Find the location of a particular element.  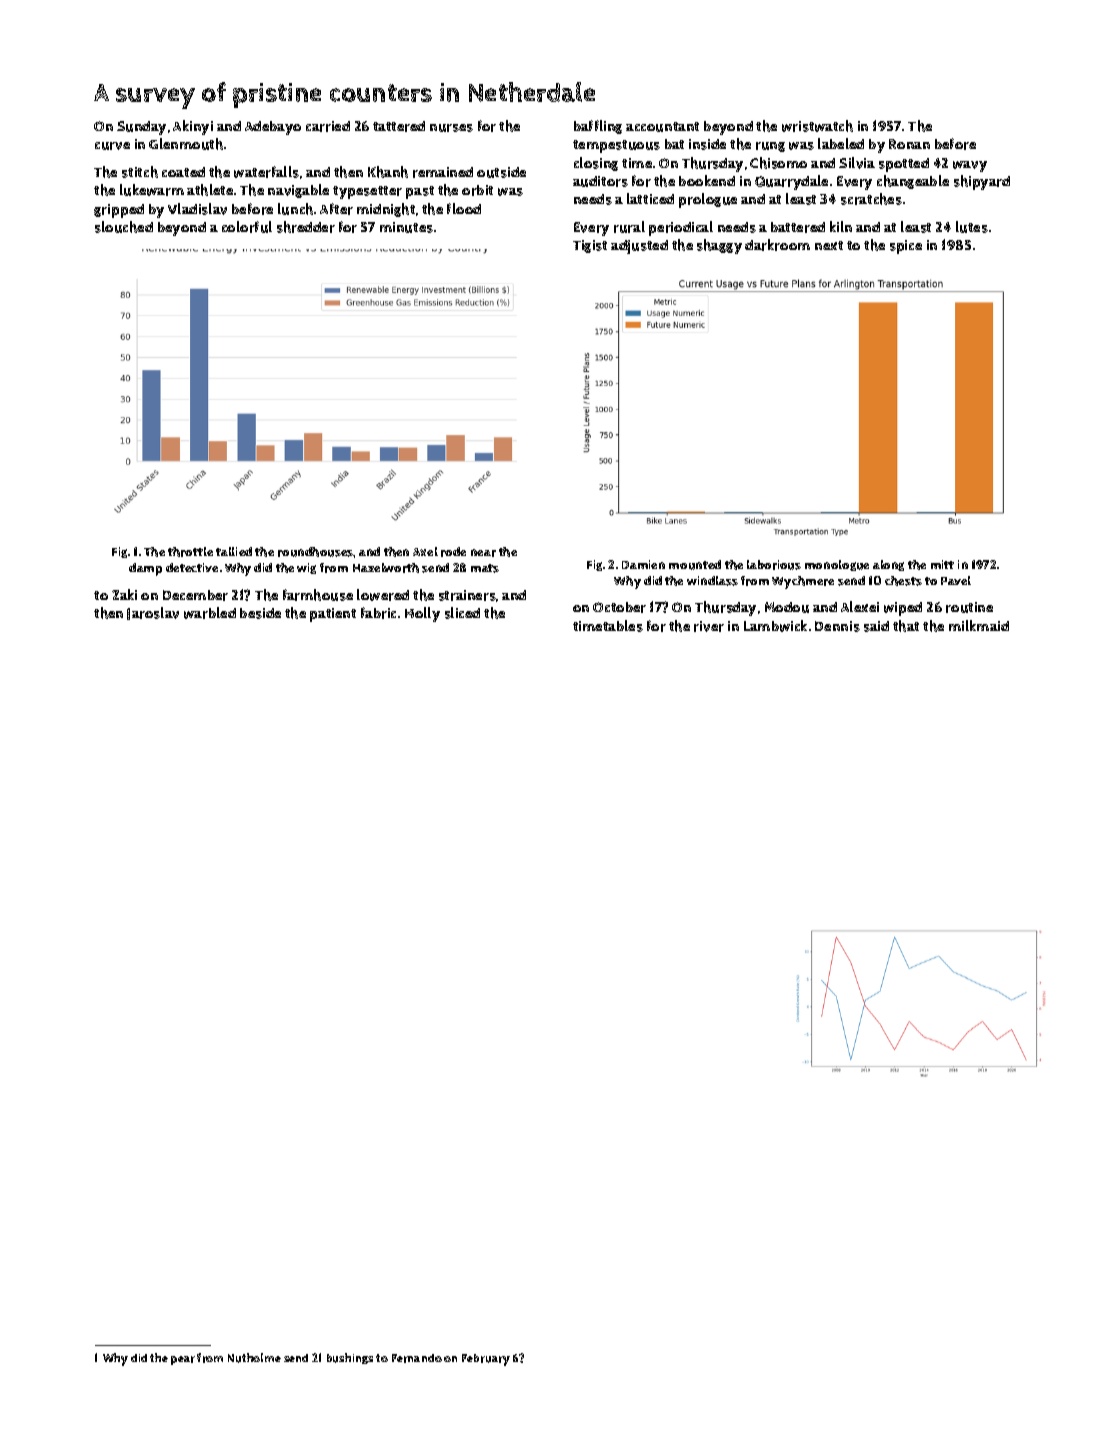

minutes is located at coordinates (406, 227).
